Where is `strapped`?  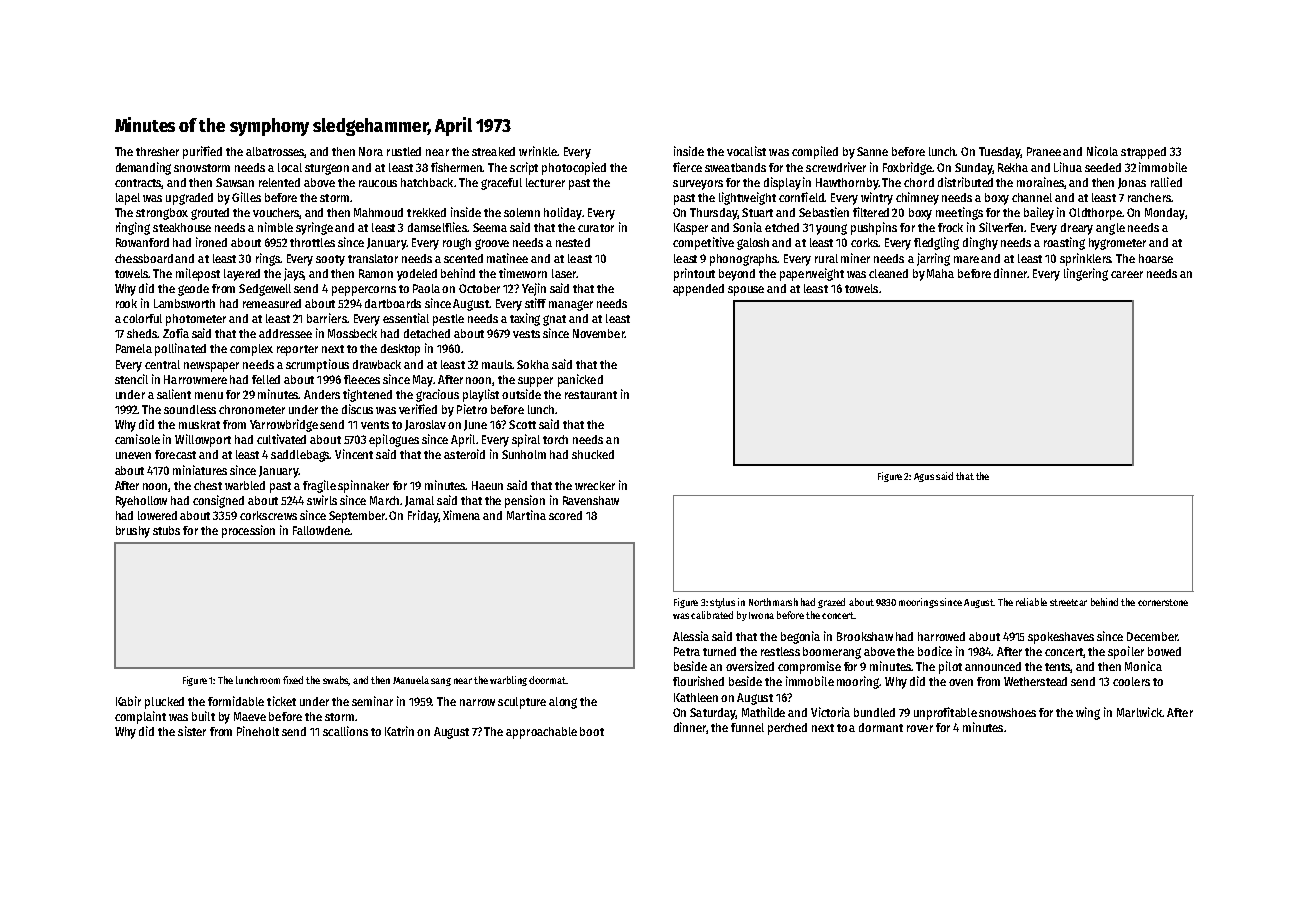
strapped is located at coordinates (1143, 153).
